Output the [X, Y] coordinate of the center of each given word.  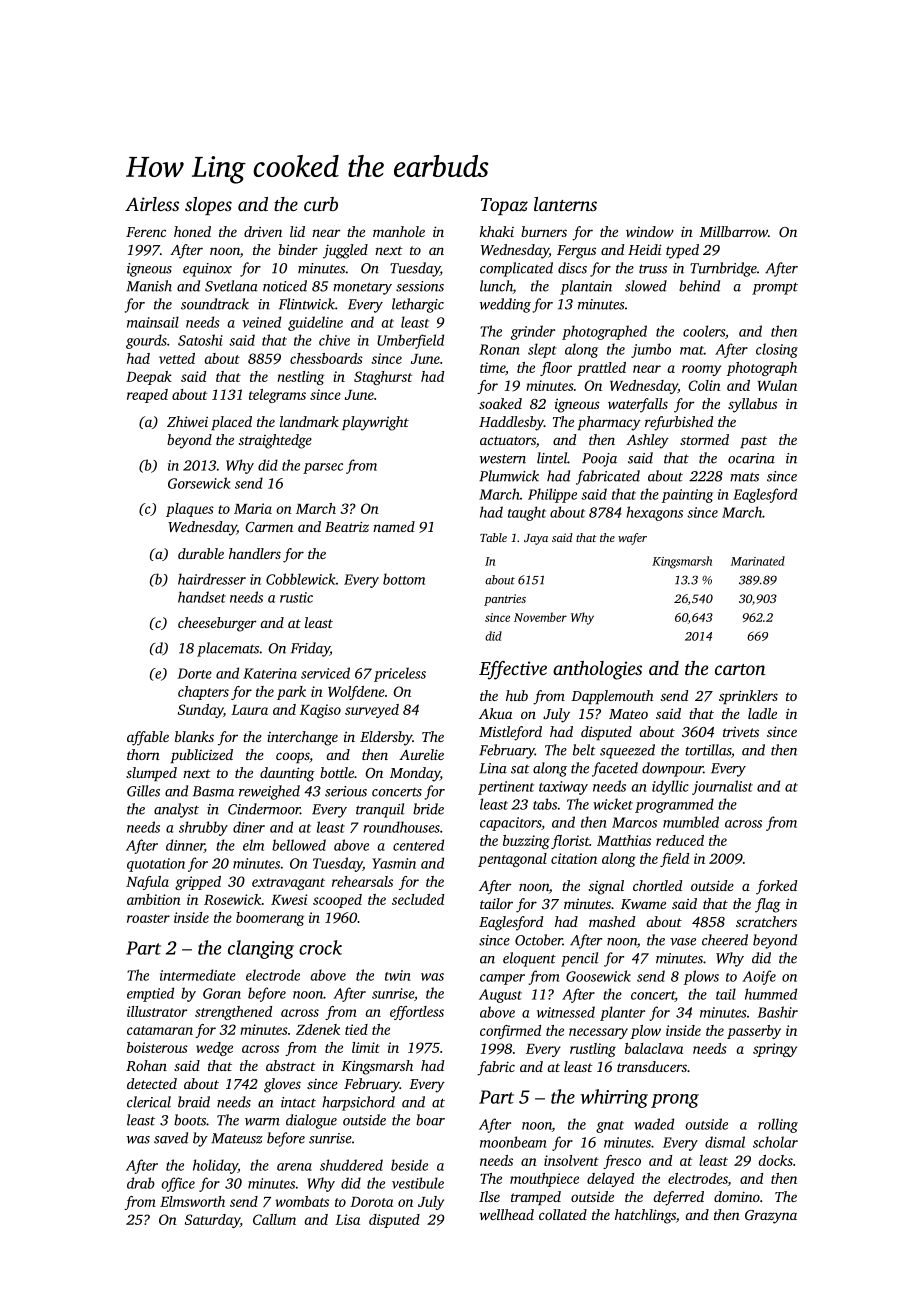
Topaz [504, 206]
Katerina [270, 673]
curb [321, 204]
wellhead [507, 1214]
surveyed [372, 711]
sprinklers [748, 697]
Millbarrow [733, 231]
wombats [302, 1201]
